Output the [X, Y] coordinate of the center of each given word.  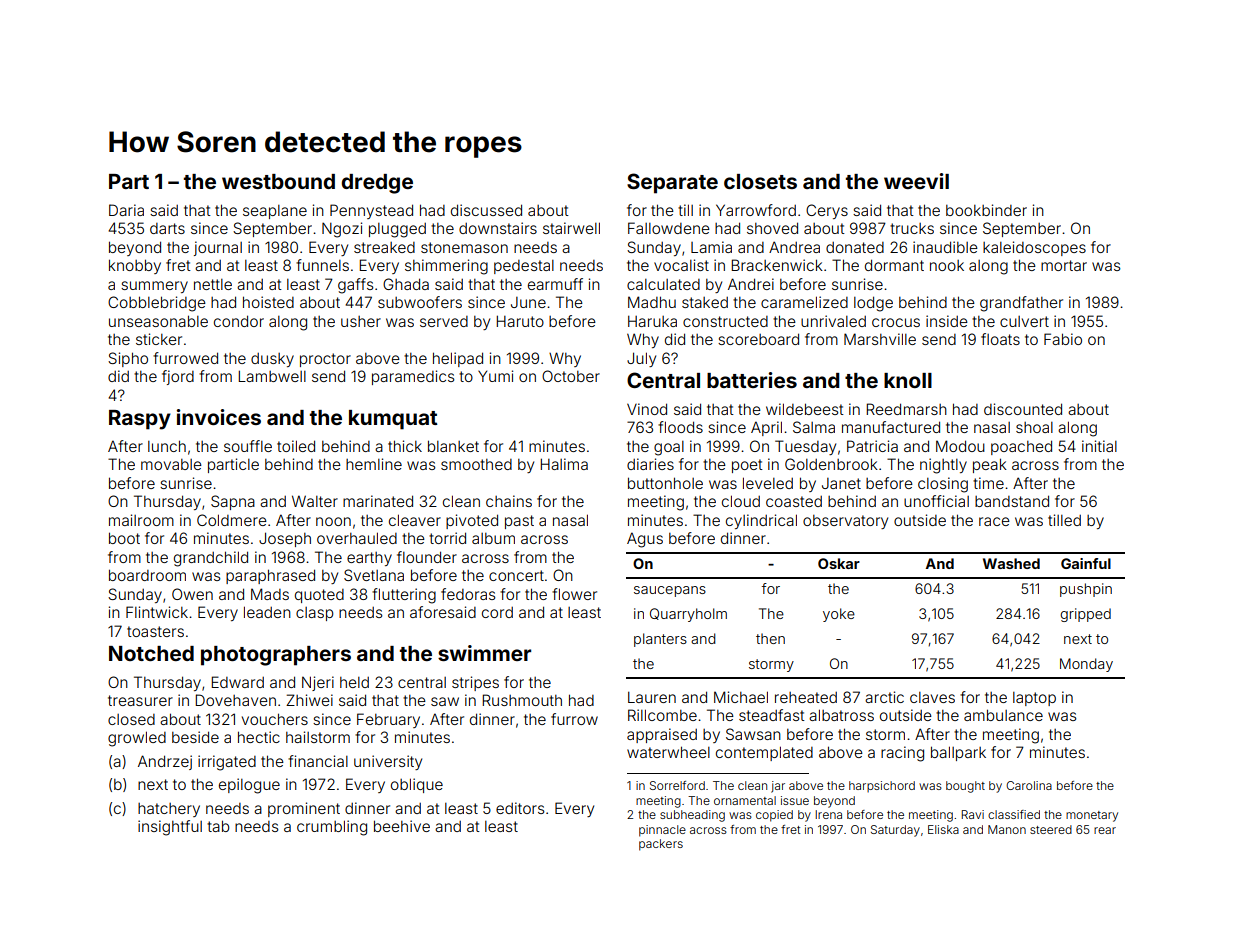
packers [661, 845]
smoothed [476, 464]
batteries [752, 380]
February [388, 720]
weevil [916, 181]
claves [932, 697]
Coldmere [232, 520]
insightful [170, 828]
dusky [272, 360]
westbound [278, 181]
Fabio [1063, 339]
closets [760, 181]
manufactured [891, 427]
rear [1105, 830]
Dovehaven [235, 700]
